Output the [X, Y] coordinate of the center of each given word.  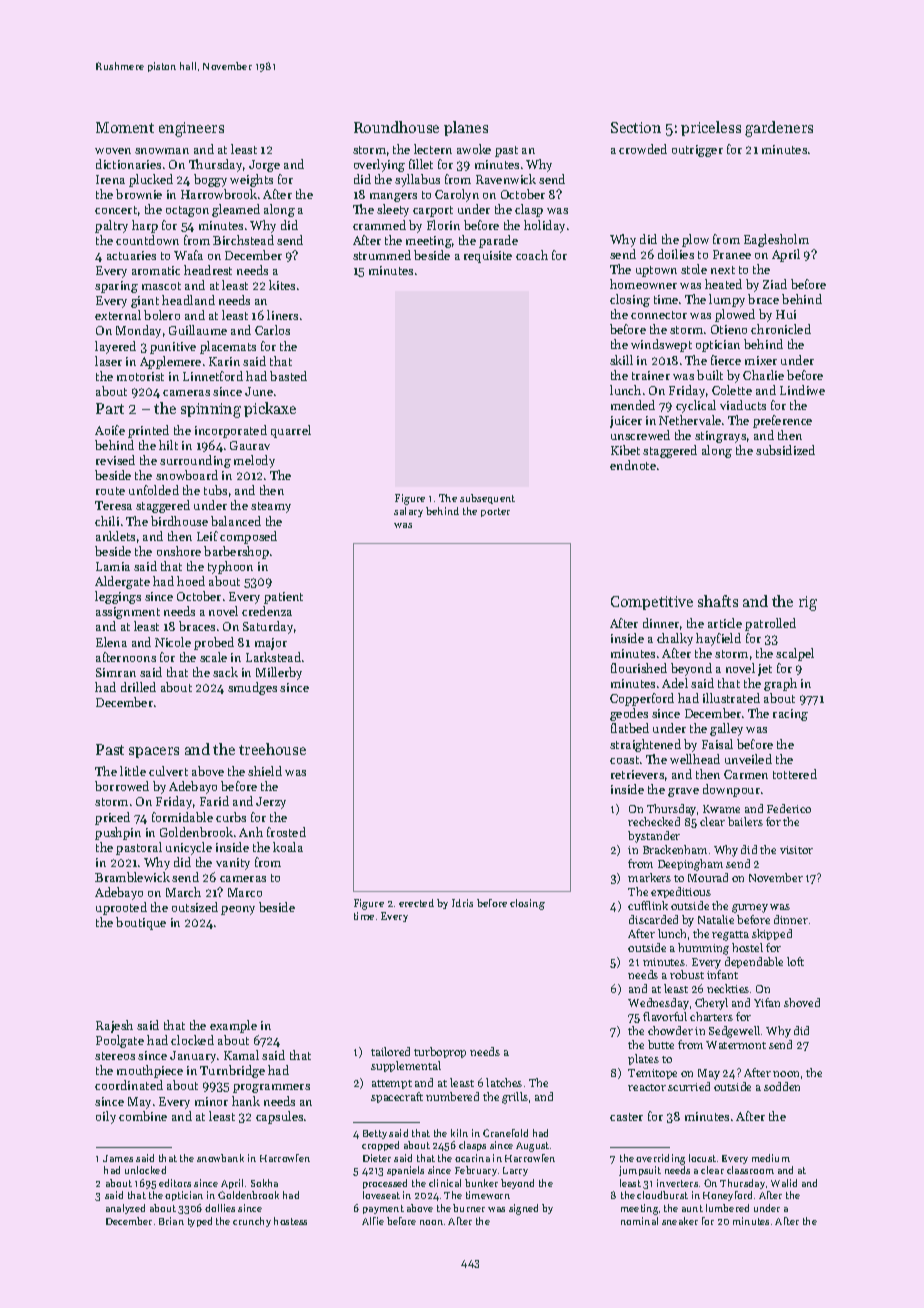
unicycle [189, 848]
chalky [675, 639]
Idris [462, 903]
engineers [191, 129]
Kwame [721, 809]
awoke [474, 149]
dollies [220, 1208]
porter [495, 512]
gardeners [779, 129]
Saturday [268, 627]
